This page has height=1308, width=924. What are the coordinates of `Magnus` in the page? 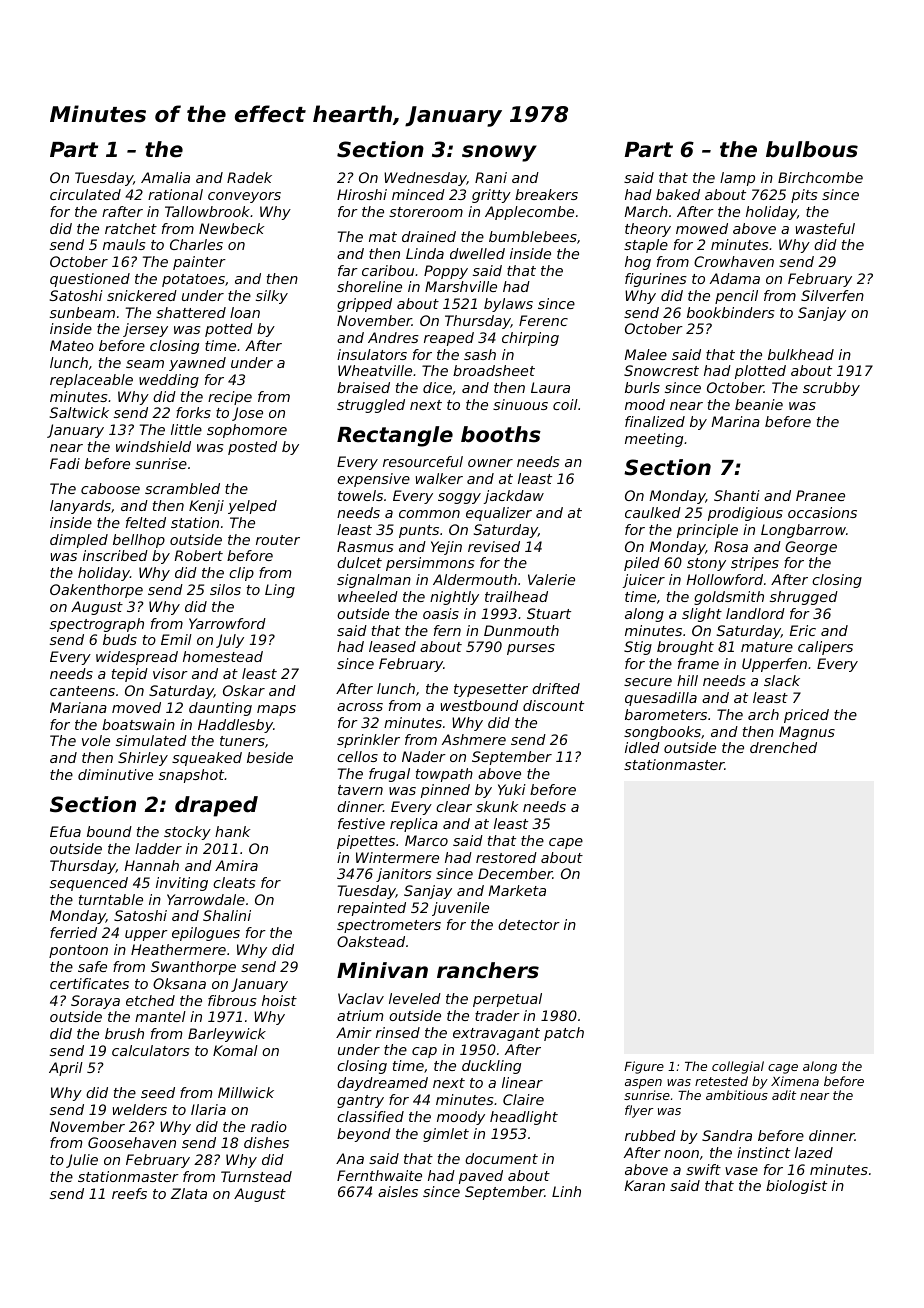 It's located at (807, 733).
